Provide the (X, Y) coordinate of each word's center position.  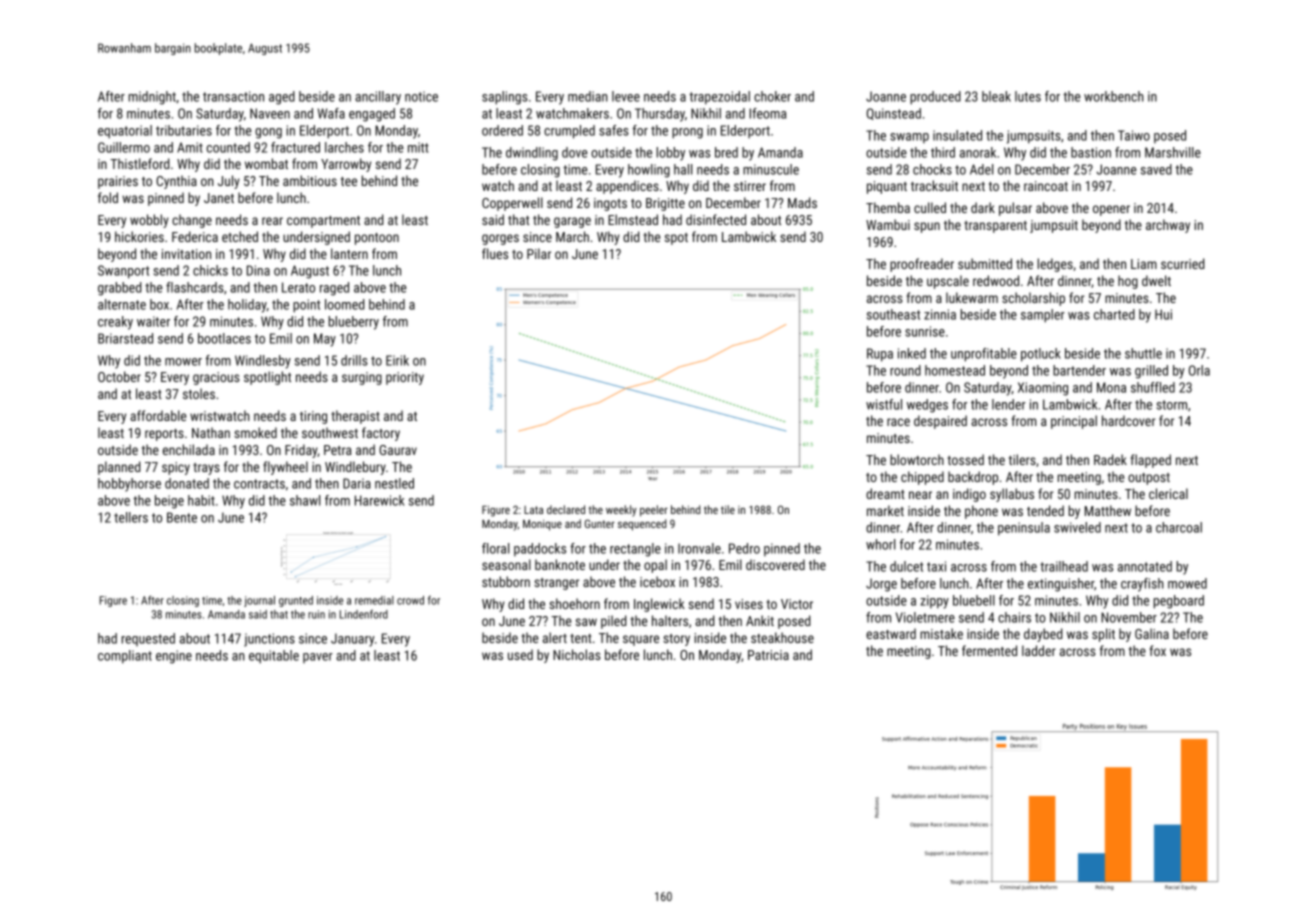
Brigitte (665, 204)
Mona (1111, 387)
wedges (927, 406)
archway (1168, 226)
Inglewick (659, 605)
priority (405, 378)
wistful (884, 404)
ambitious (310, 180)
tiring (313, 417)
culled (930, 207)
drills (354, 360)
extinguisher (1061, 585)
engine (174, 657)
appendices (627, 187)
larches (344, 147)
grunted (296, 601)
